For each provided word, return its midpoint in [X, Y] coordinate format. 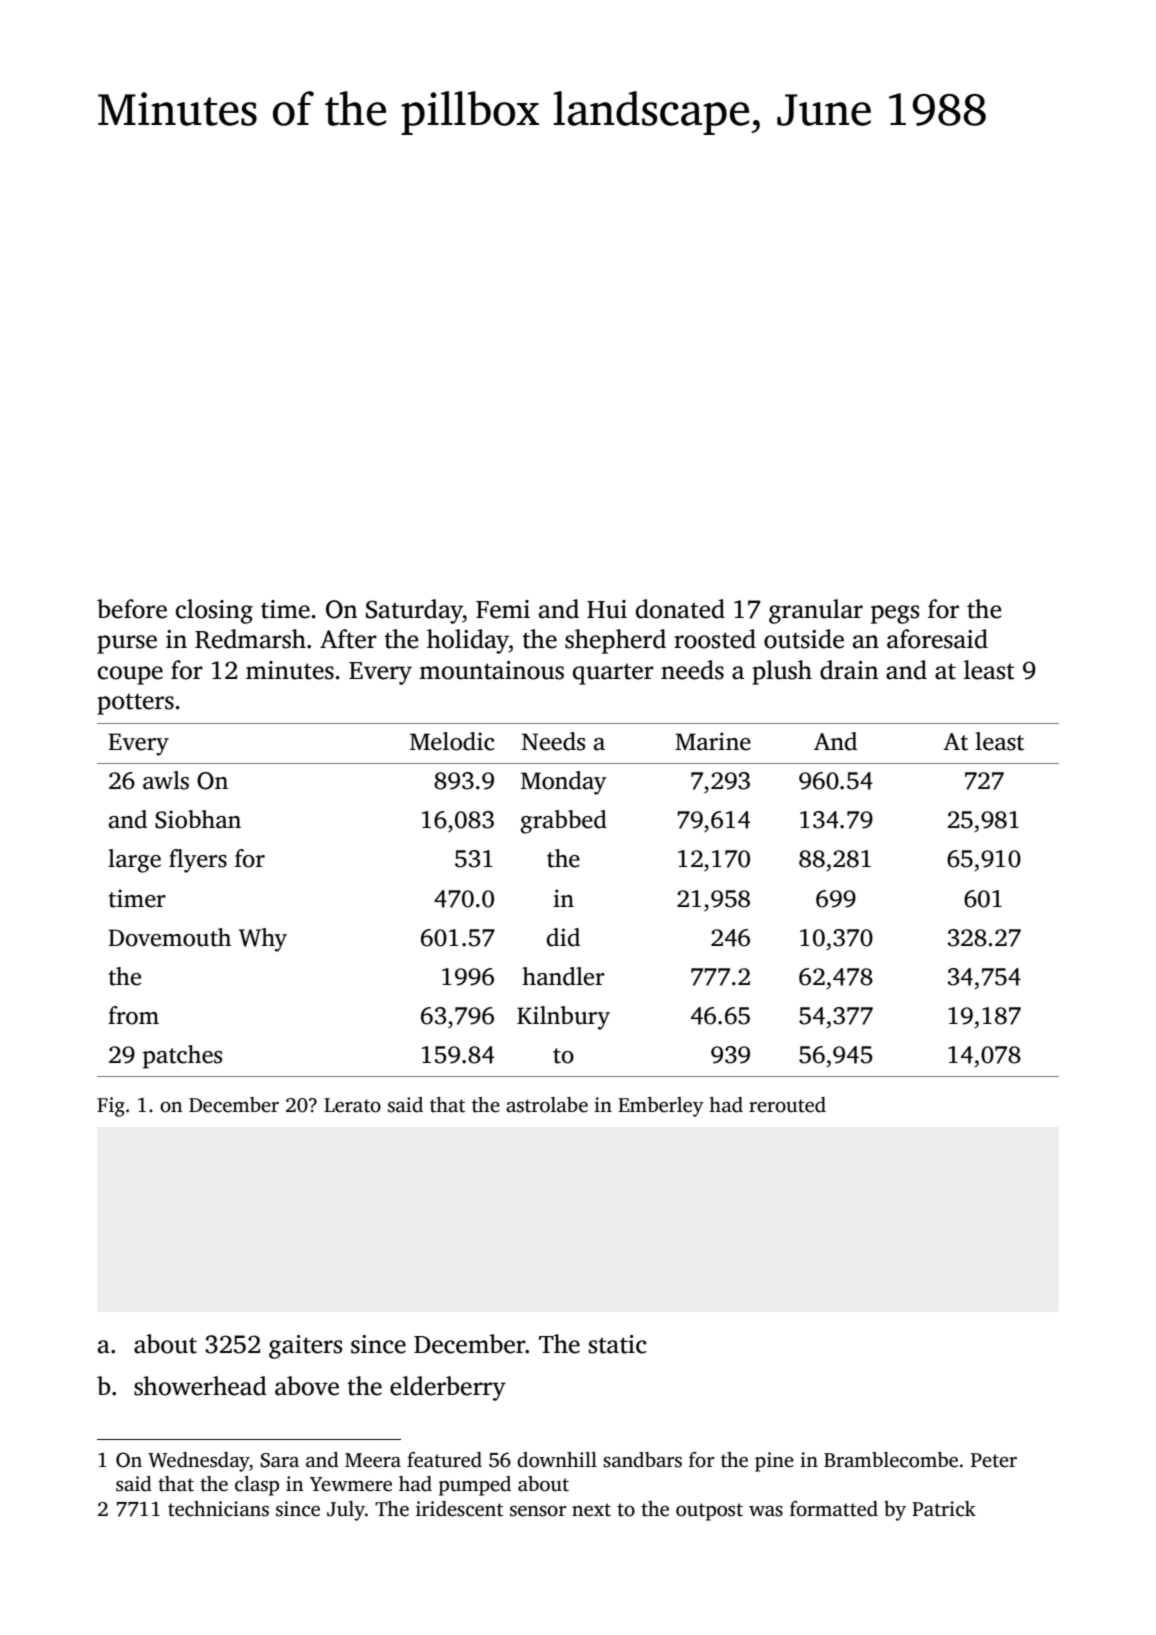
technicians [218, 1509]
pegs [895, 614]
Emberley [661, 1107]
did [563, 937]
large [134, 861]
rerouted [787, 1105]
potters [135, 704]
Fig [111, 1107]
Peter [994, 1460]
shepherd [615, 641]
